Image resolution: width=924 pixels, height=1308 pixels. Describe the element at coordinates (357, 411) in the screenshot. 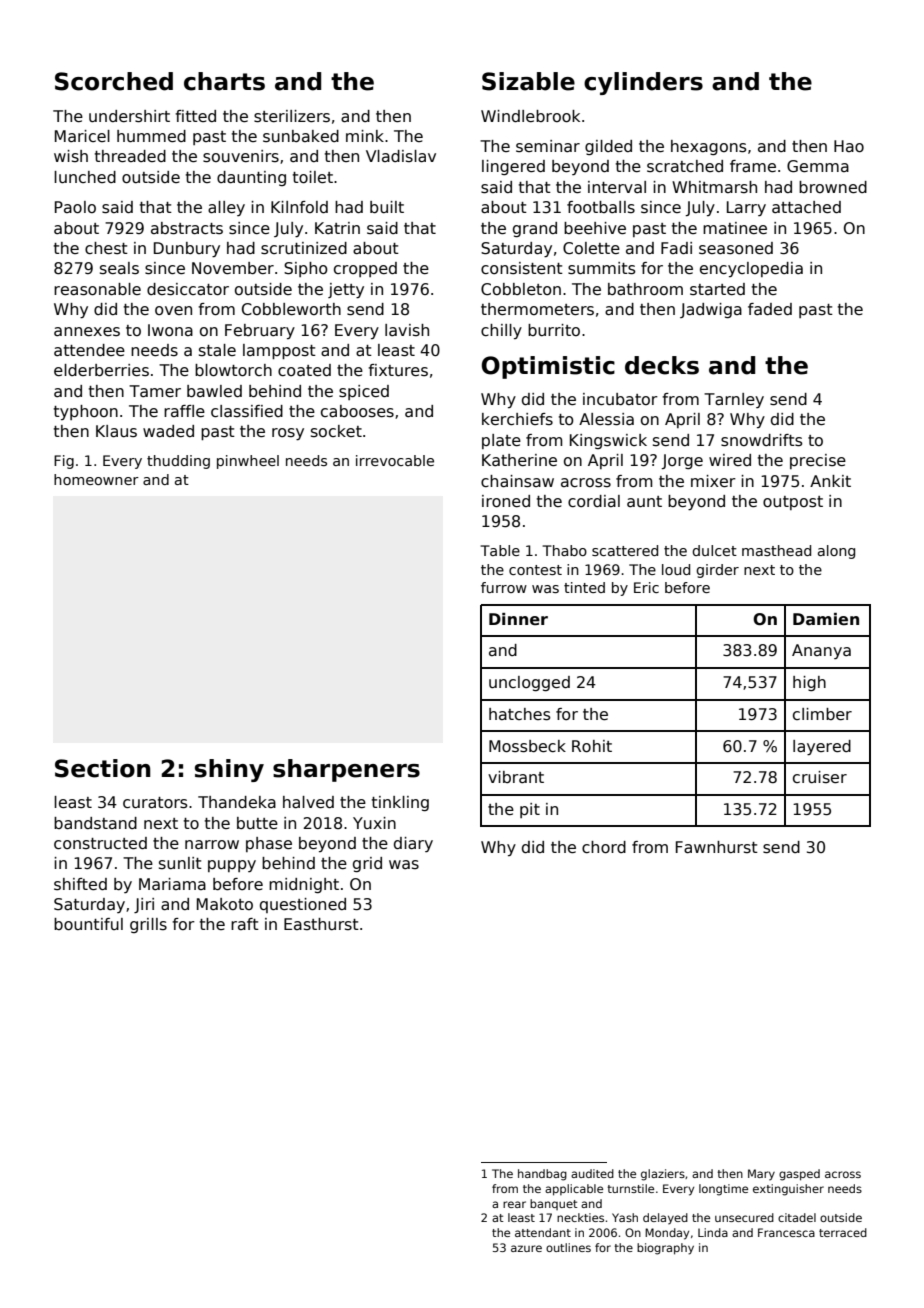

I see `cabooses` at that location.
